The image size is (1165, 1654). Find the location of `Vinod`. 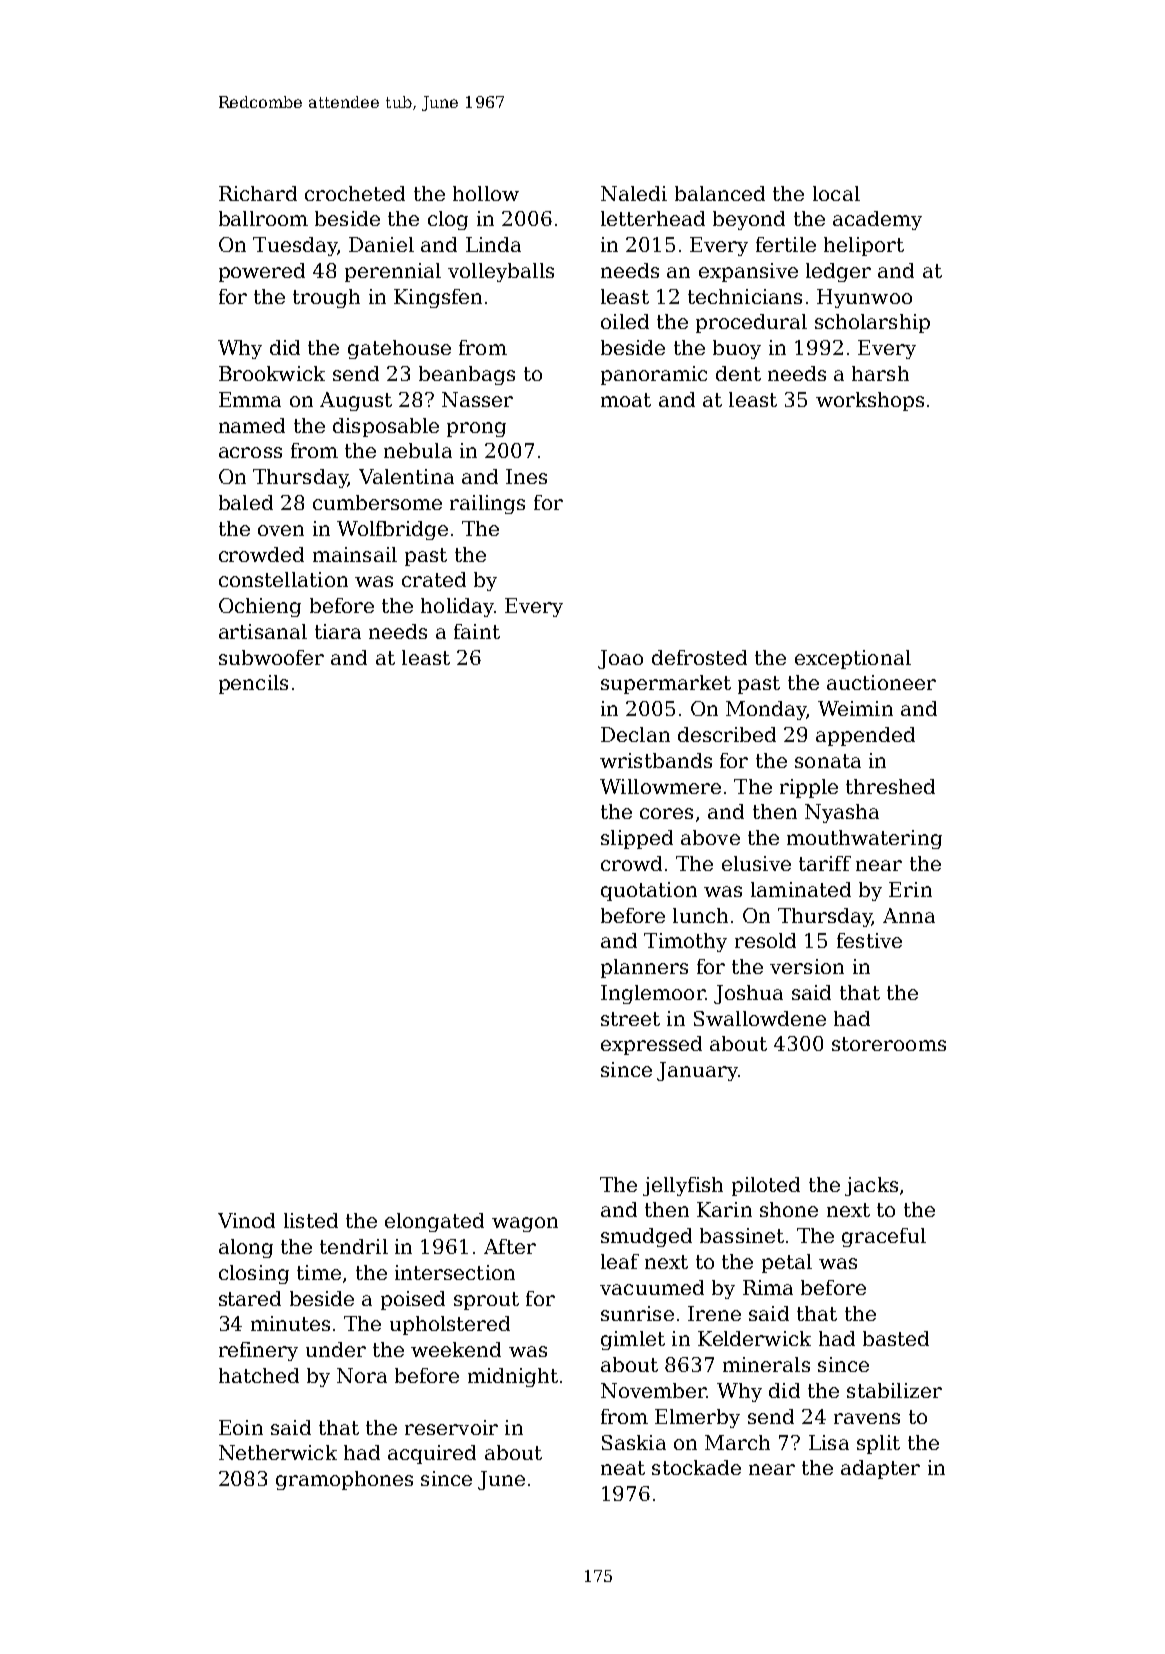

Vinod is located at coordinates (246, 1220).
